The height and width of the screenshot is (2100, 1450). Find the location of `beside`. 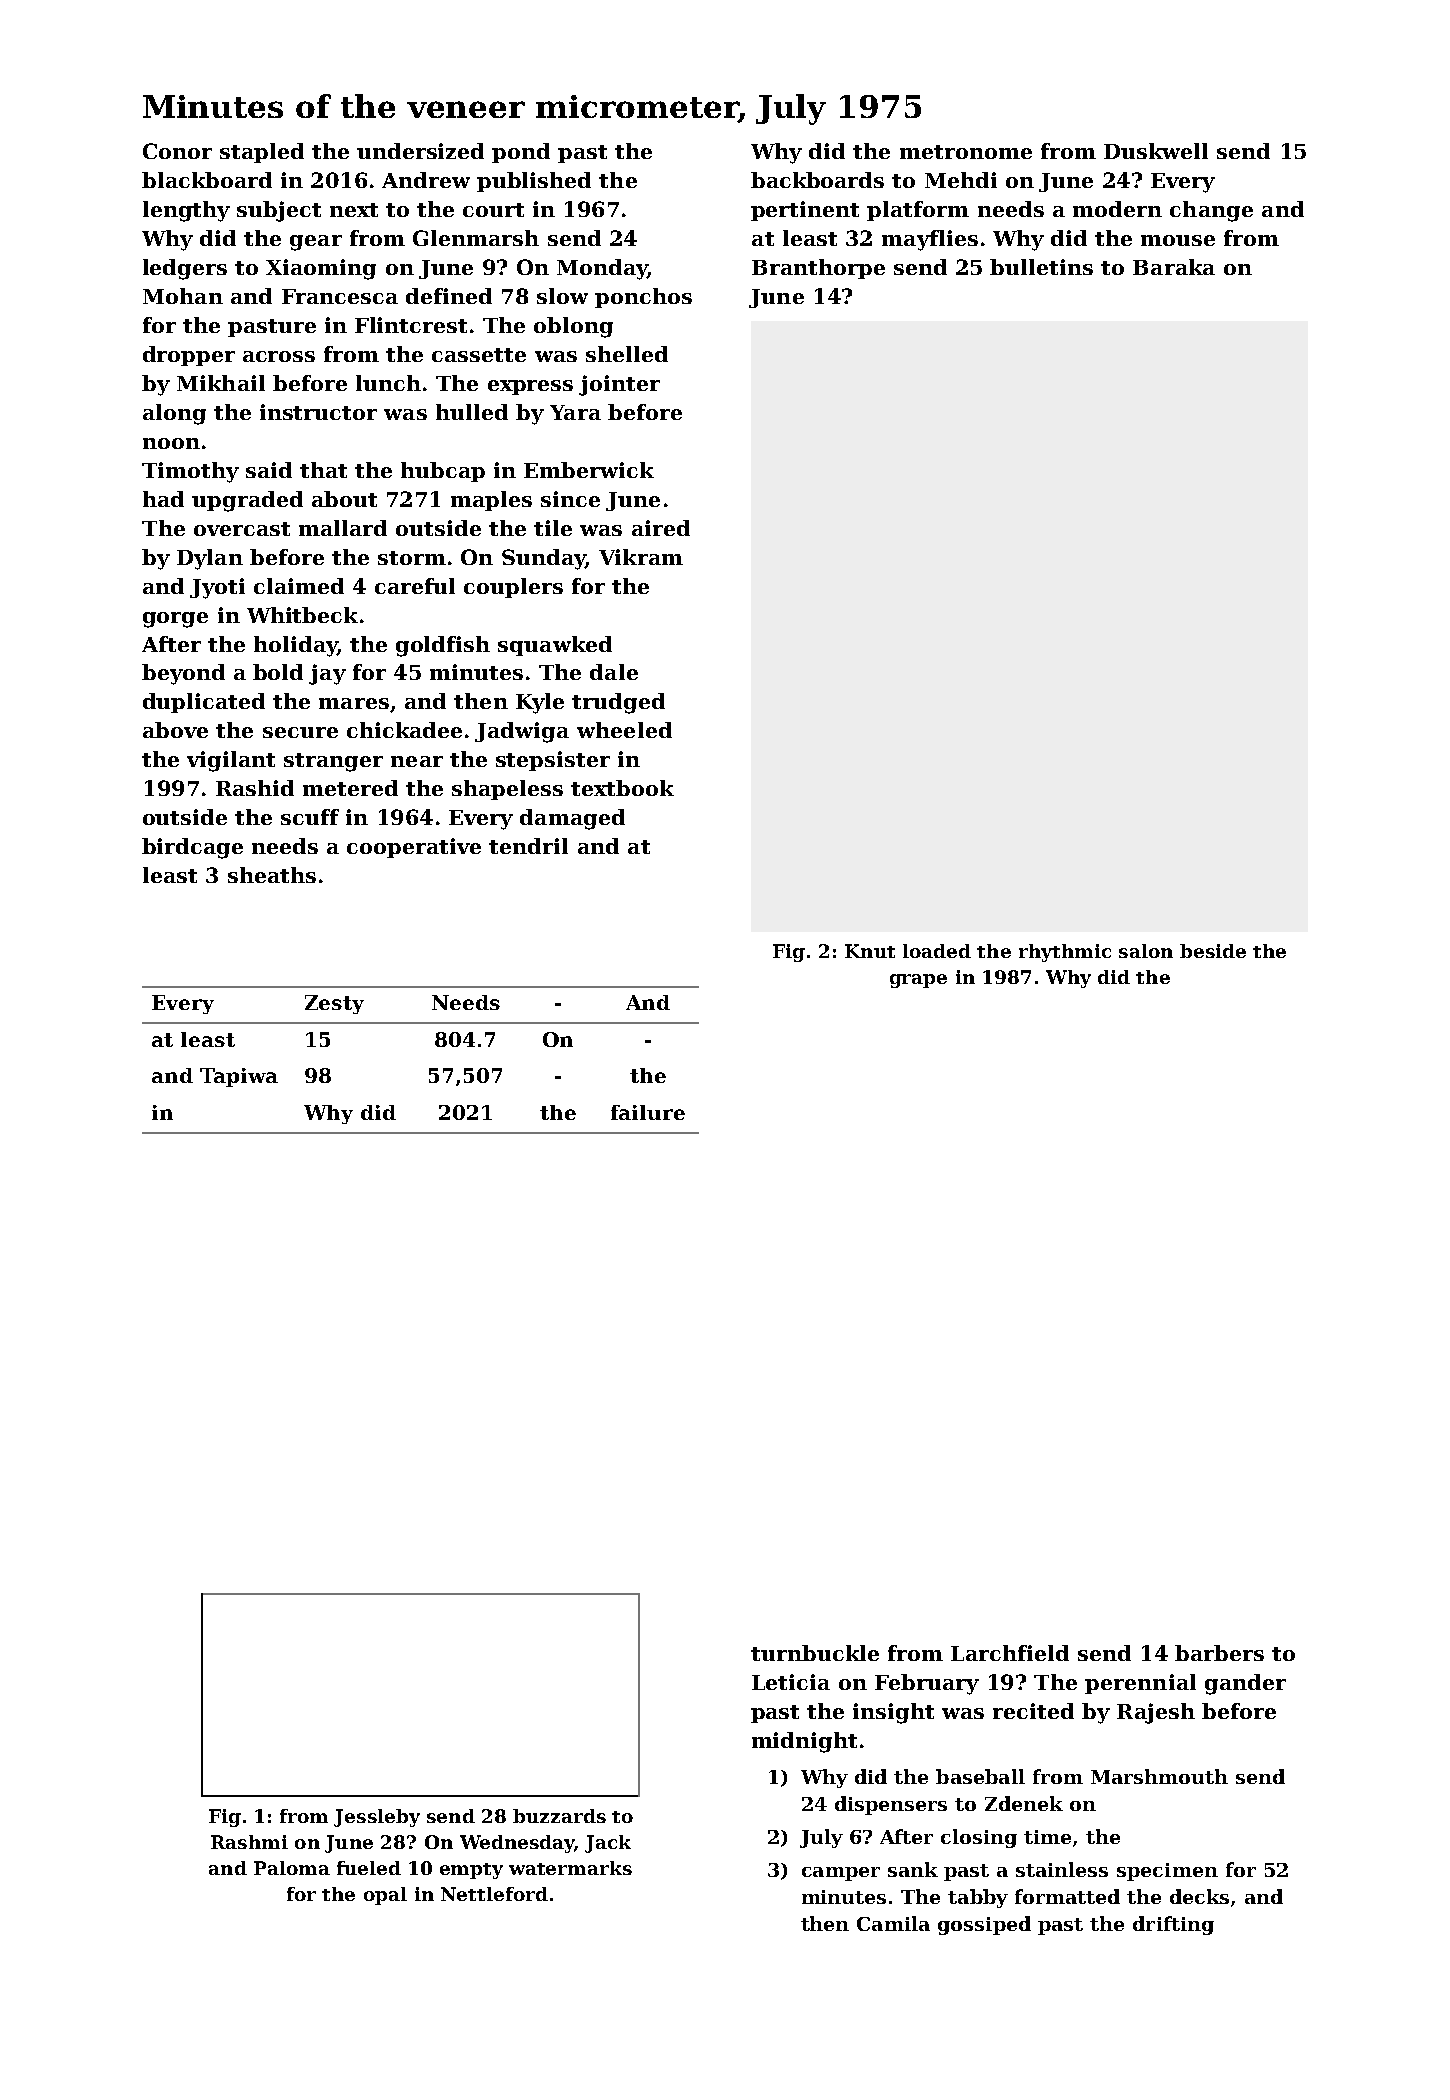

beside is located at coordinates (1213, 951).
